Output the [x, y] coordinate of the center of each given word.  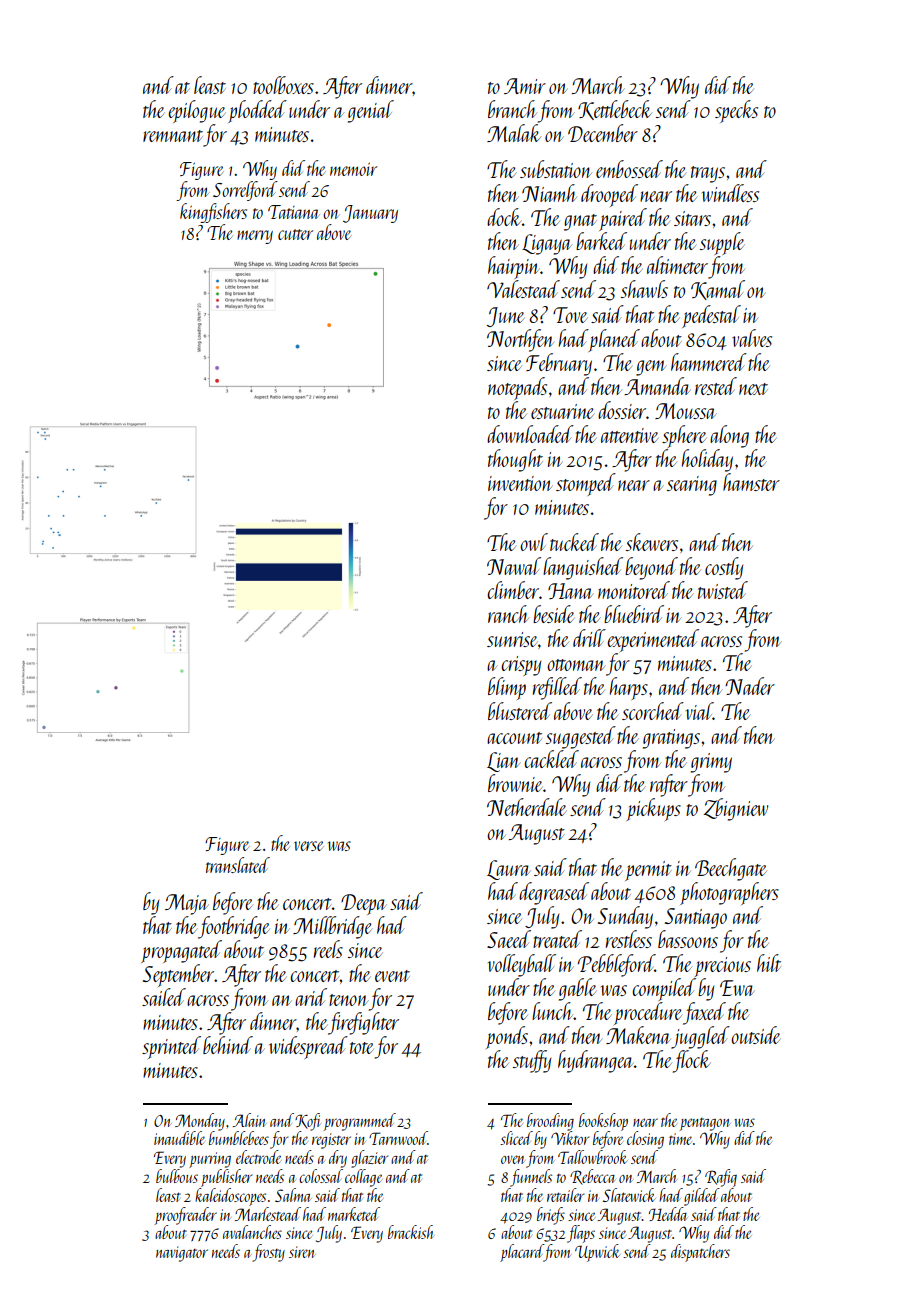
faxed [704, 1013]
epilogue [197, 111]
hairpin [514, 267]
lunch [552, 1011]
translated [238, 865]
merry [255, 237]
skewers [652, 542]
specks [736, 111]
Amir [525, 86]
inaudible [179, 1138]
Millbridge [333, 927]
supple [722, 243]
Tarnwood [398, 1138]
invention [520, 483]
